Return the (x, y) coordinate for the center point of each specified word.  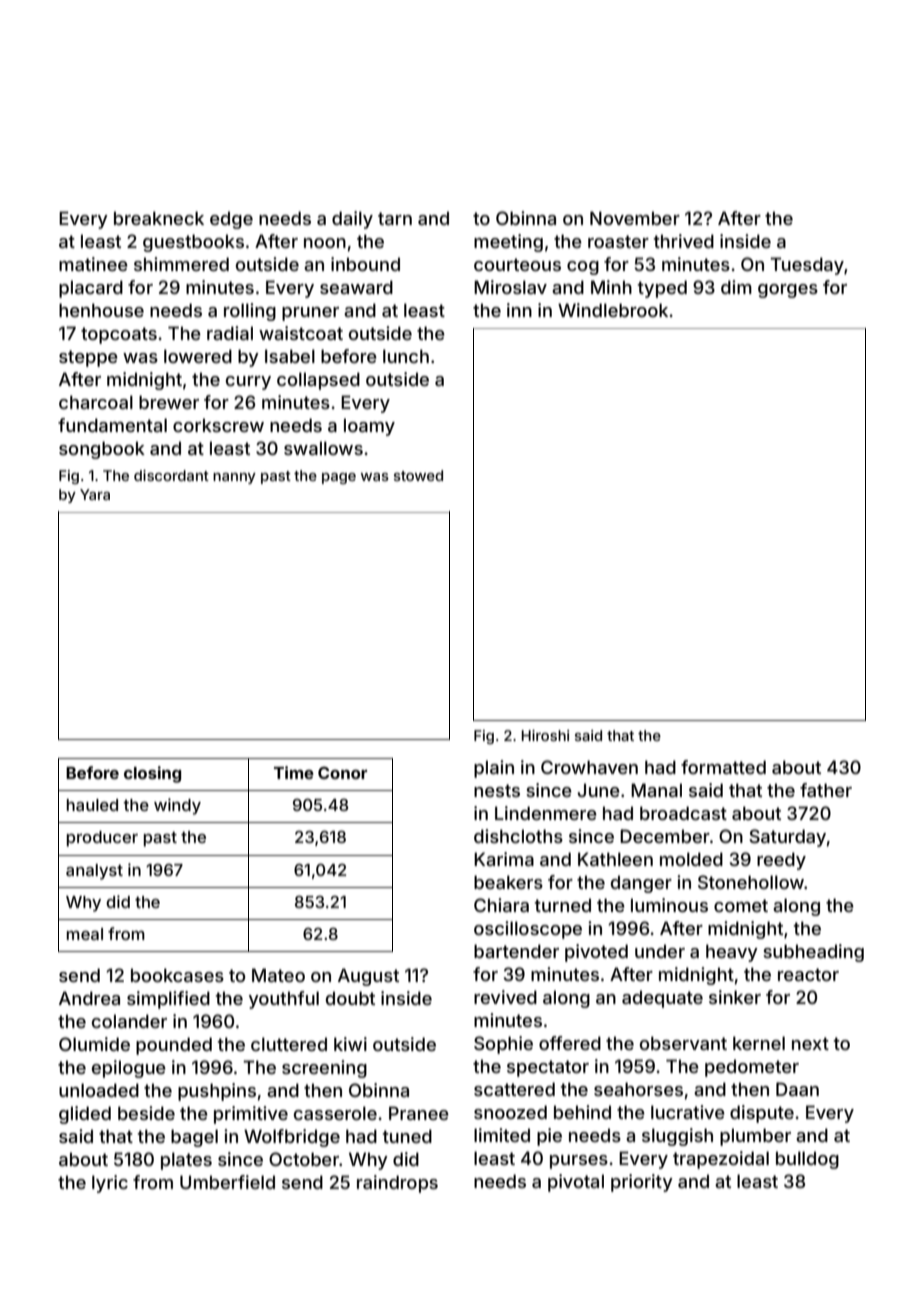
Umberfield (227, 1182)
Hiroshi (545, 735)
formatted (723, 767)
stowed (418, 475)
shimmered (181, 264)
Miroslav (510, 287)
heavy (732, 953)
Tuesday (807, 266)
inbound (365, 264)
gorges (788, 291)
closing (152, 774)
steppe (88, 358)
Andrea (89, 998)
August (368, 977)
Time (294, 772)
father (826, 790)
